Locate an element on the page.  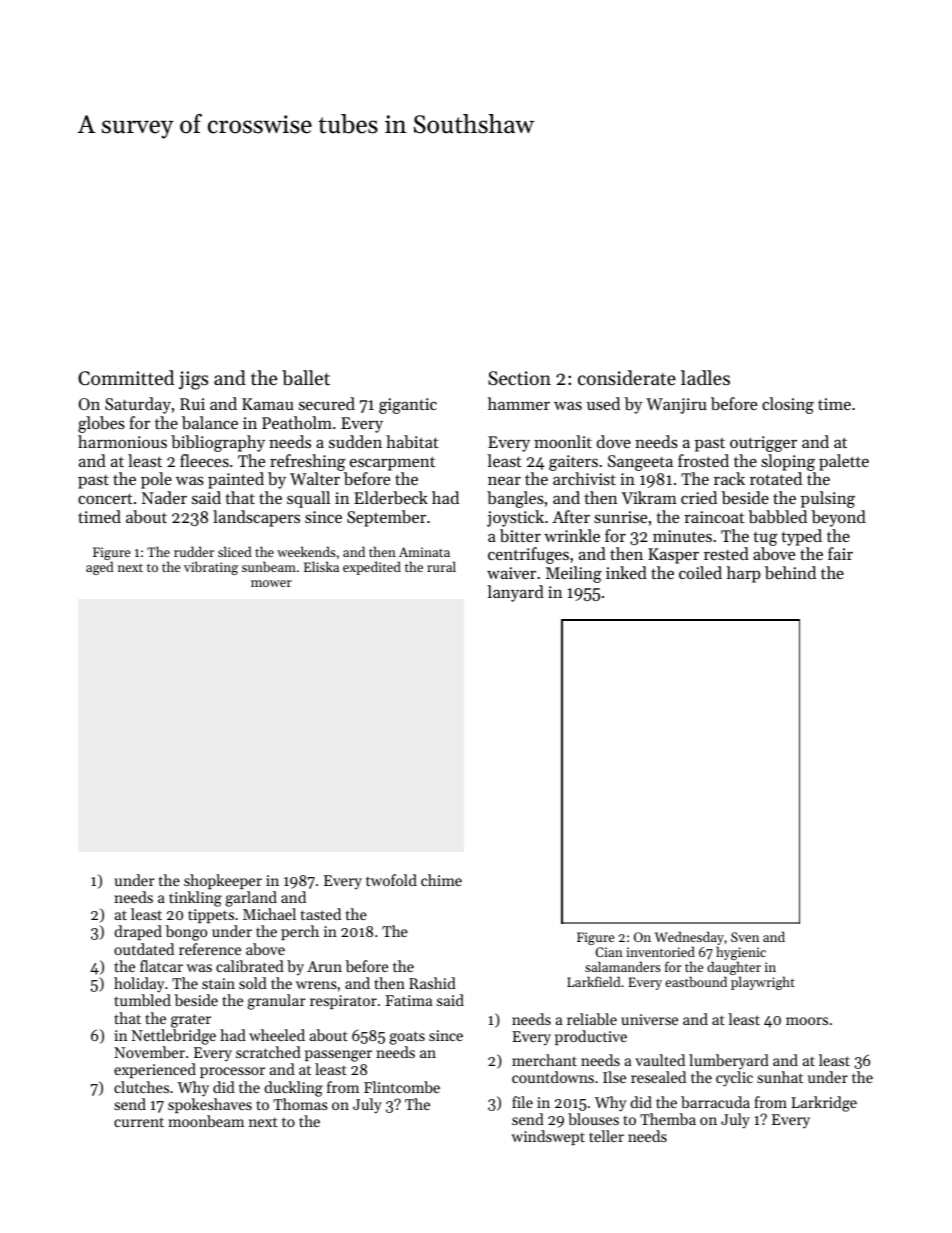
mower is located at coordinates (271, 583).
